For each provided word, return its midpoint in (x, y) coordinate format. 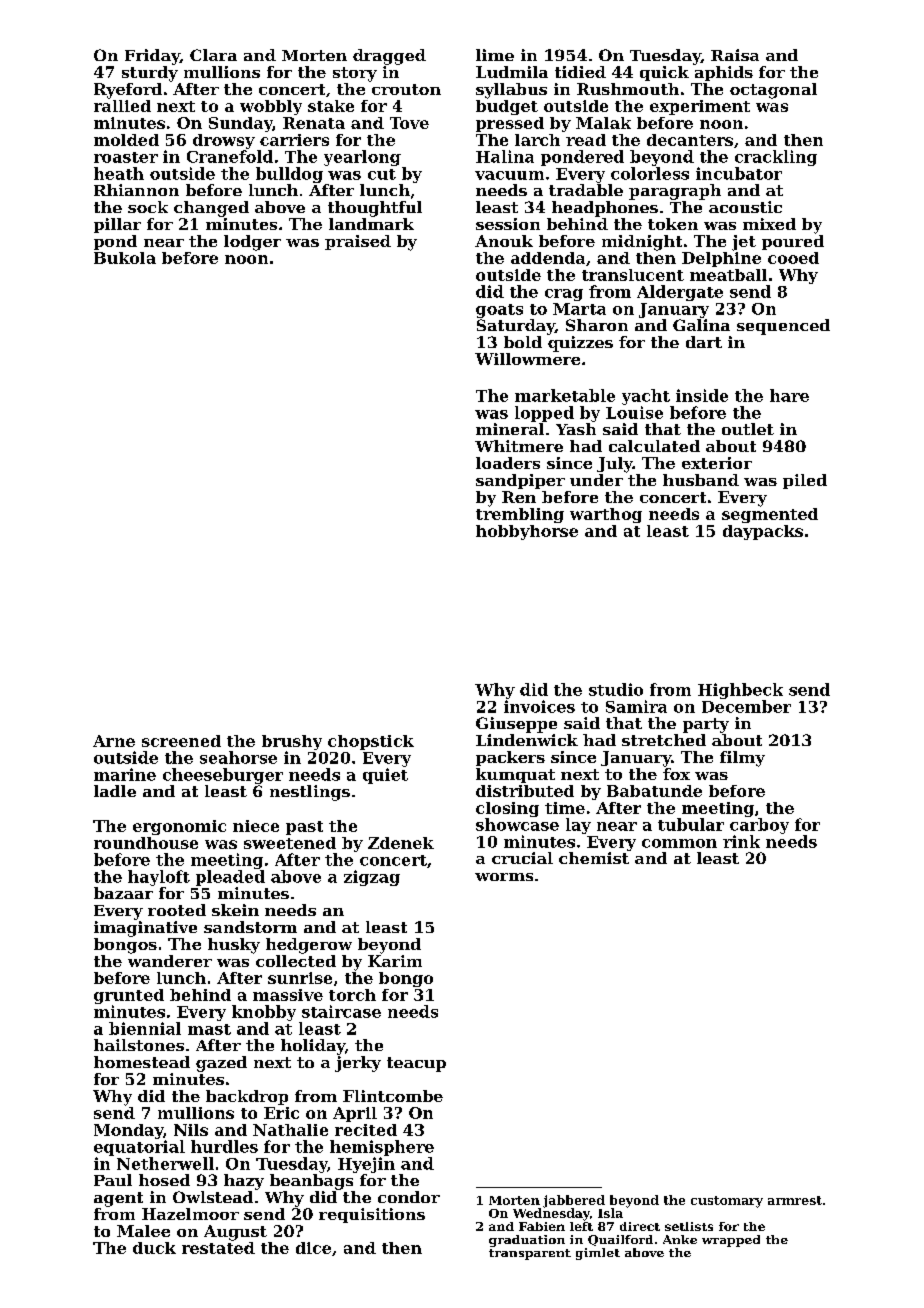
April (355, 1114)
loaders (508, 463)
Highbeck (740, 691)
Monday (128, 1131)
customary (727, 1202)
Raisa (735, 55)
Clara (213, 55)
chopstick (371, 742)
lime (495, 55)
